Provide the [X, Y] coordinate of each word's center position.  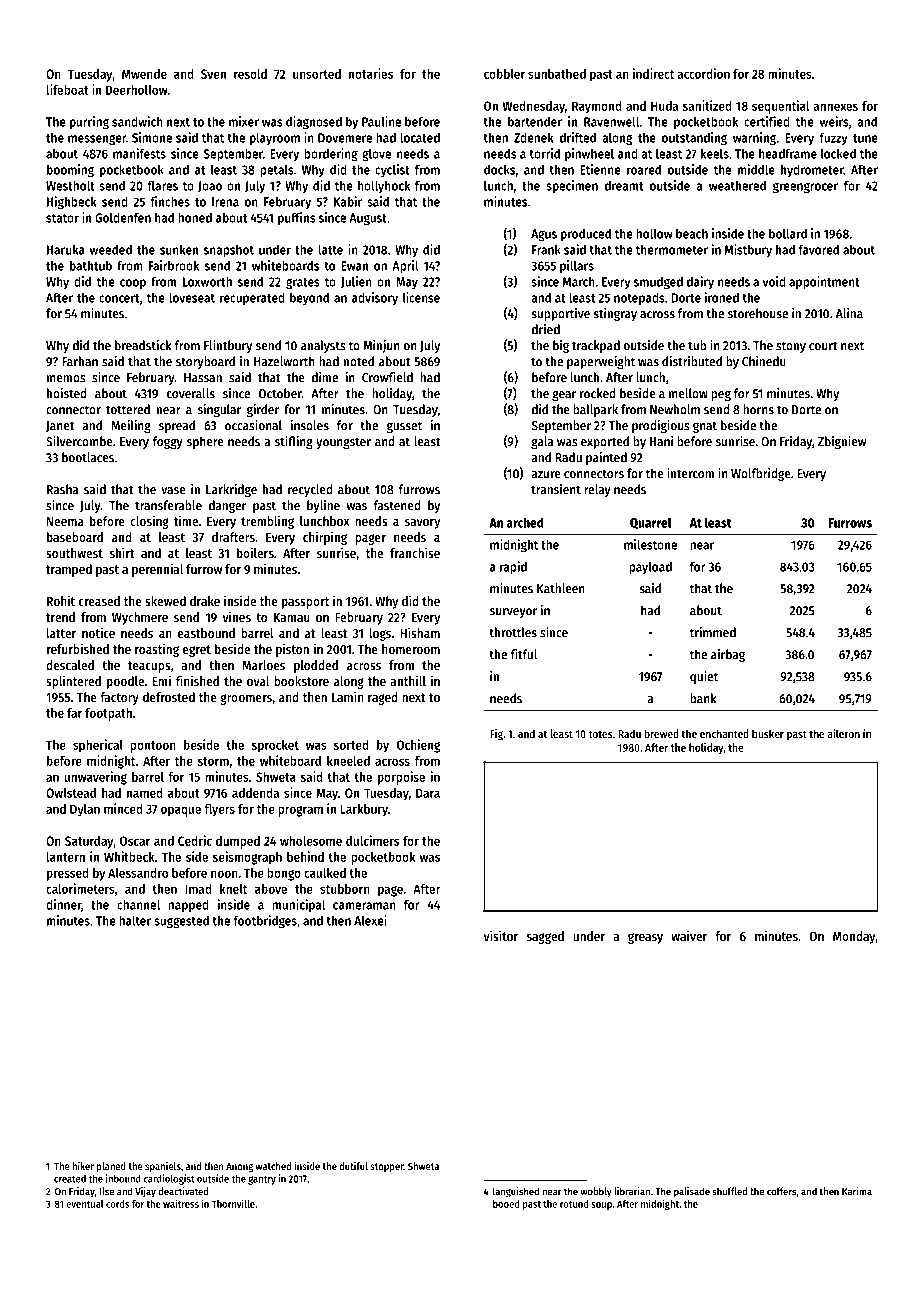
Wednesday [534, 107]
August [368, 219]
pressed [68, 874]
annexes [835, 107]
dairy [700, 282]
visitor [501, 935]
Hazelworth [284, 361]
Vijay [145, 1192]
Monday [854, 937]
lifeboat [68, 89]
